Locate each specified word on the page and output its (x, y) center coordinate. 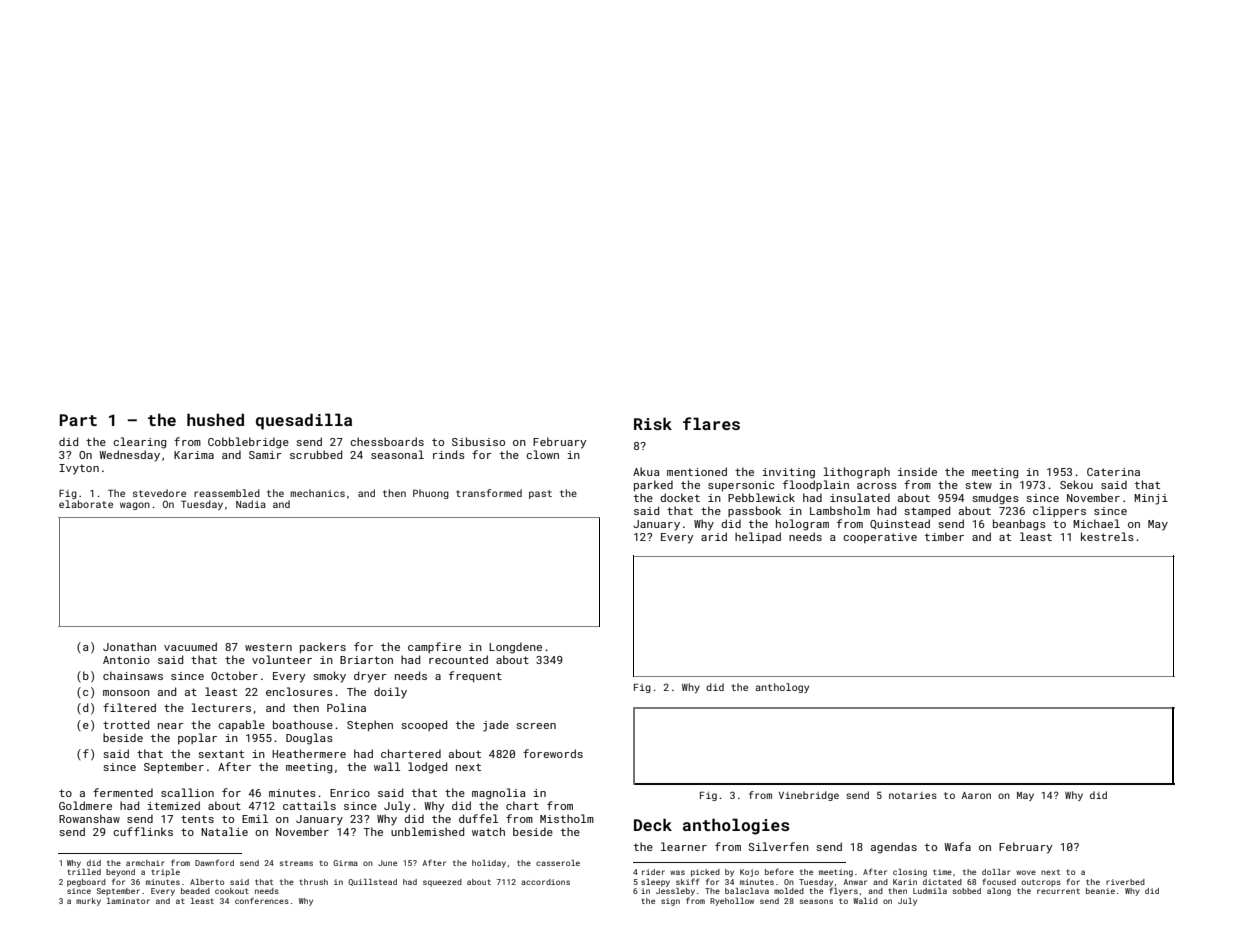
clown (542, 454)
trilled (84, 872)
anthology (782, 688)
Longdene (515, 648)
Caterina (1113, 472)
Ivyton (79, 469)
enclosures (299, 691)
